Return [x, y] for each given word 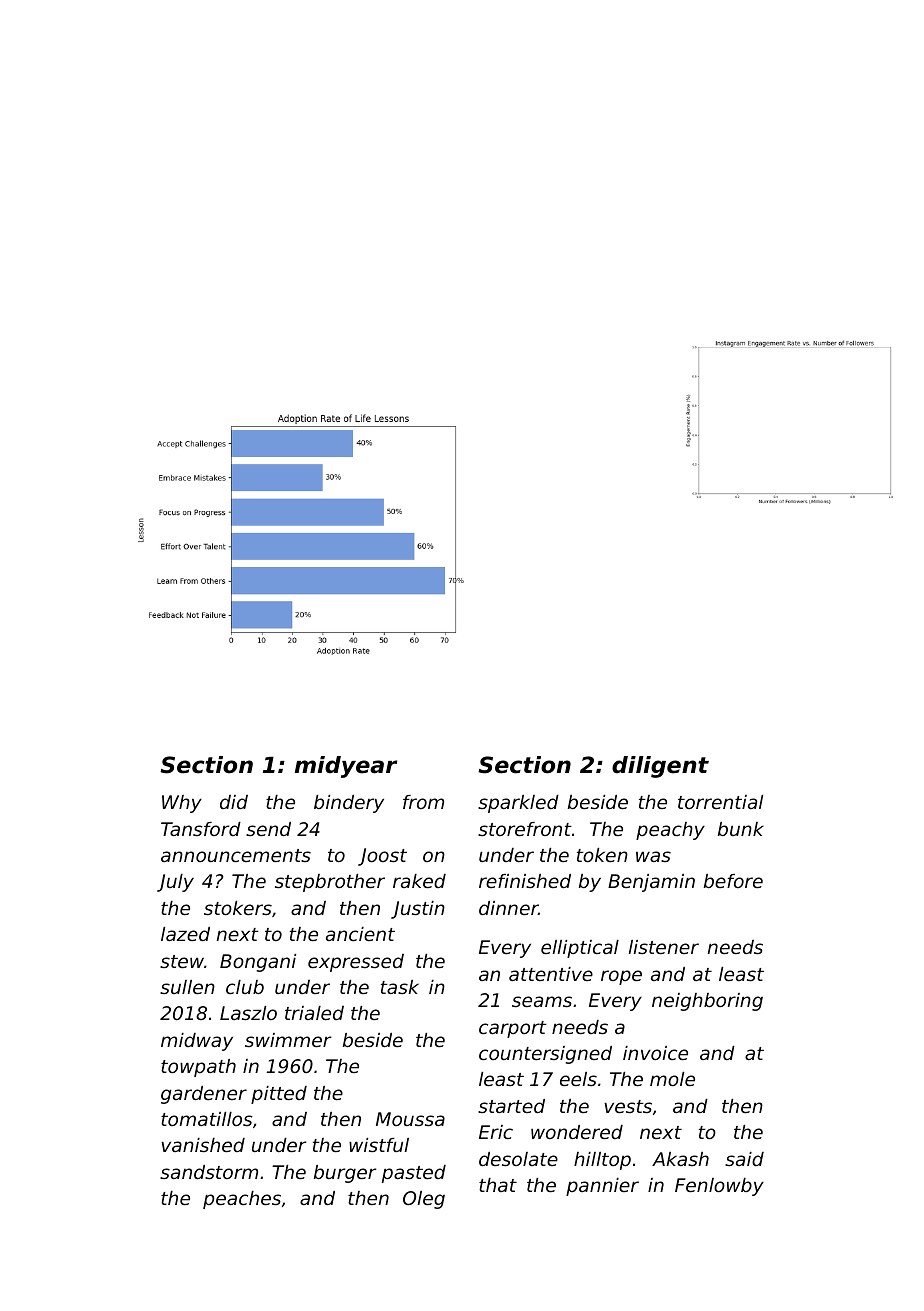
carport [513, 1029]
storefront [525, 829]
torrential [720, 802]
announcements [236, 855]
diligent [660, 767]
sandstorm [209, 1172]
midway [197, 1042]
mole [672, 1079]
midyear [346, 767]
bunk [741, 829]
